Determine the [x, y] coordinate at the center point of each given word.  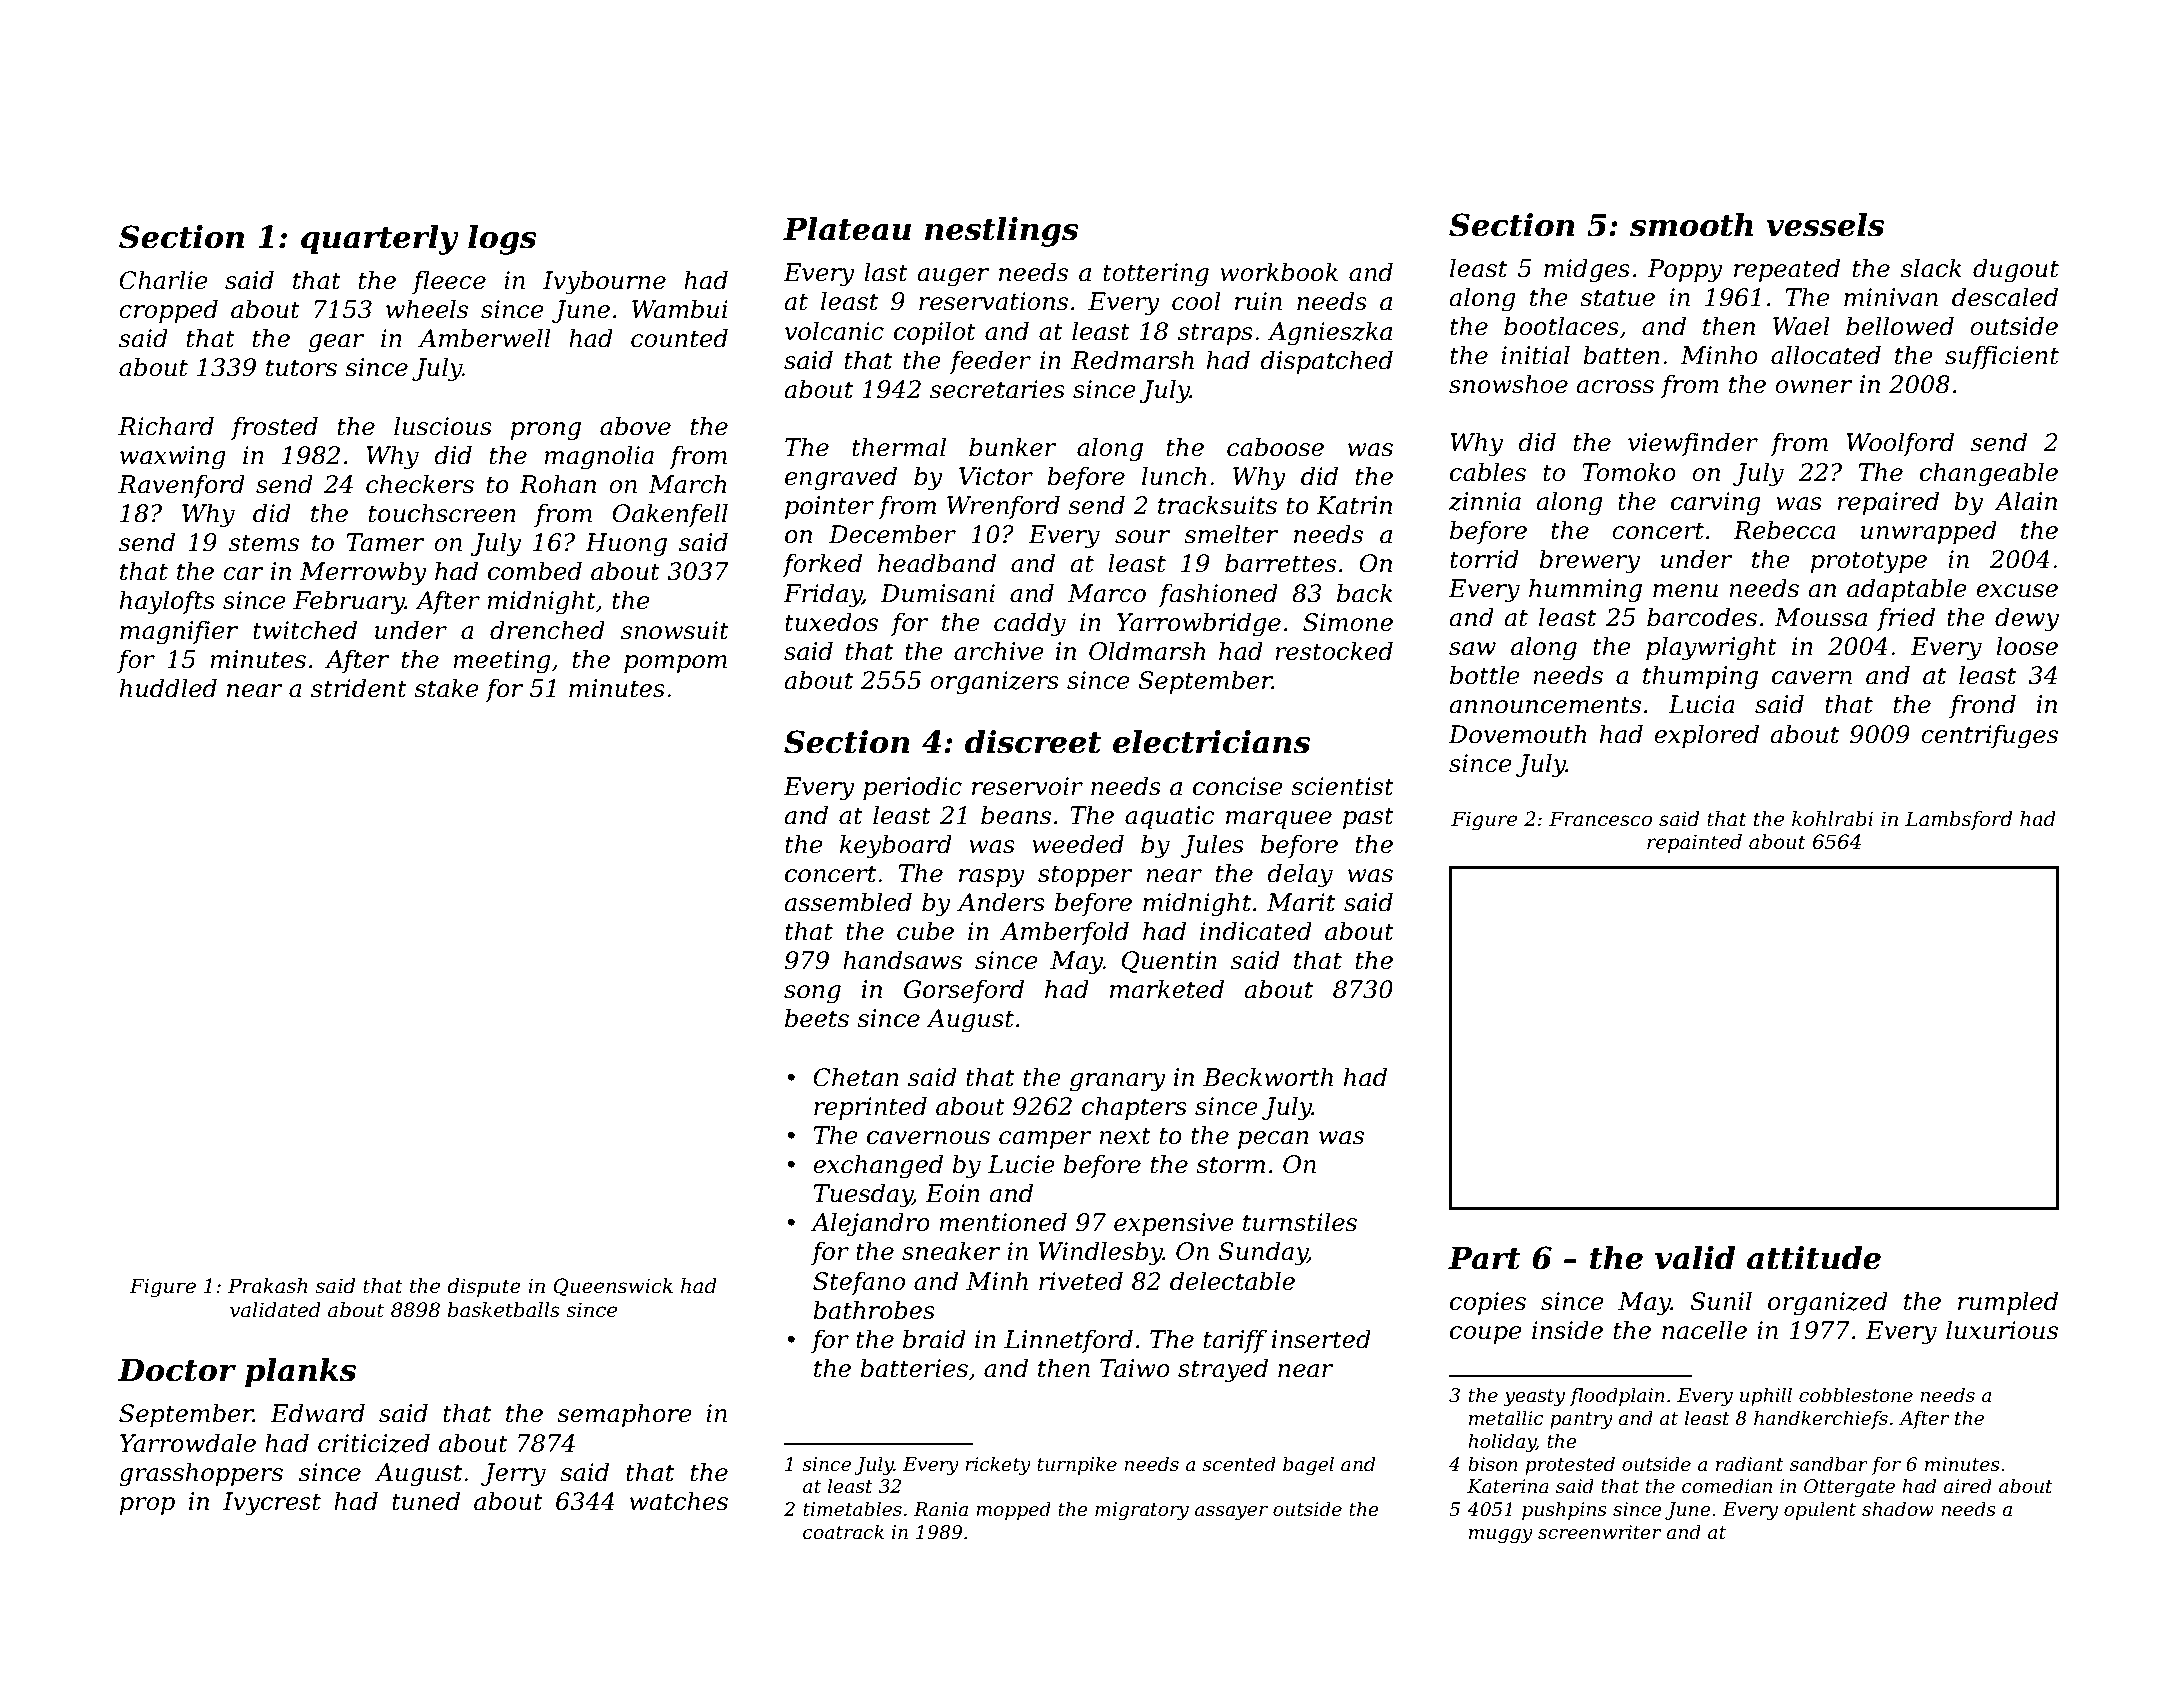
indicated [1256, 931]
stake [446, 688]
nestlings [1002, 232]
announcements [1545, 705]
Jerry [513, 1475]
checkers [420, 484]
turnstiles [1300, 1222]
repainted [1694, 843]
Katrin [1354, 505]
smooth [1691, 225]
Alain [2025, 501]
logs [502, 240]
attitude [1814, 1258]
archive [998, 651]
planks [300, 1373]
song [812, 994]
